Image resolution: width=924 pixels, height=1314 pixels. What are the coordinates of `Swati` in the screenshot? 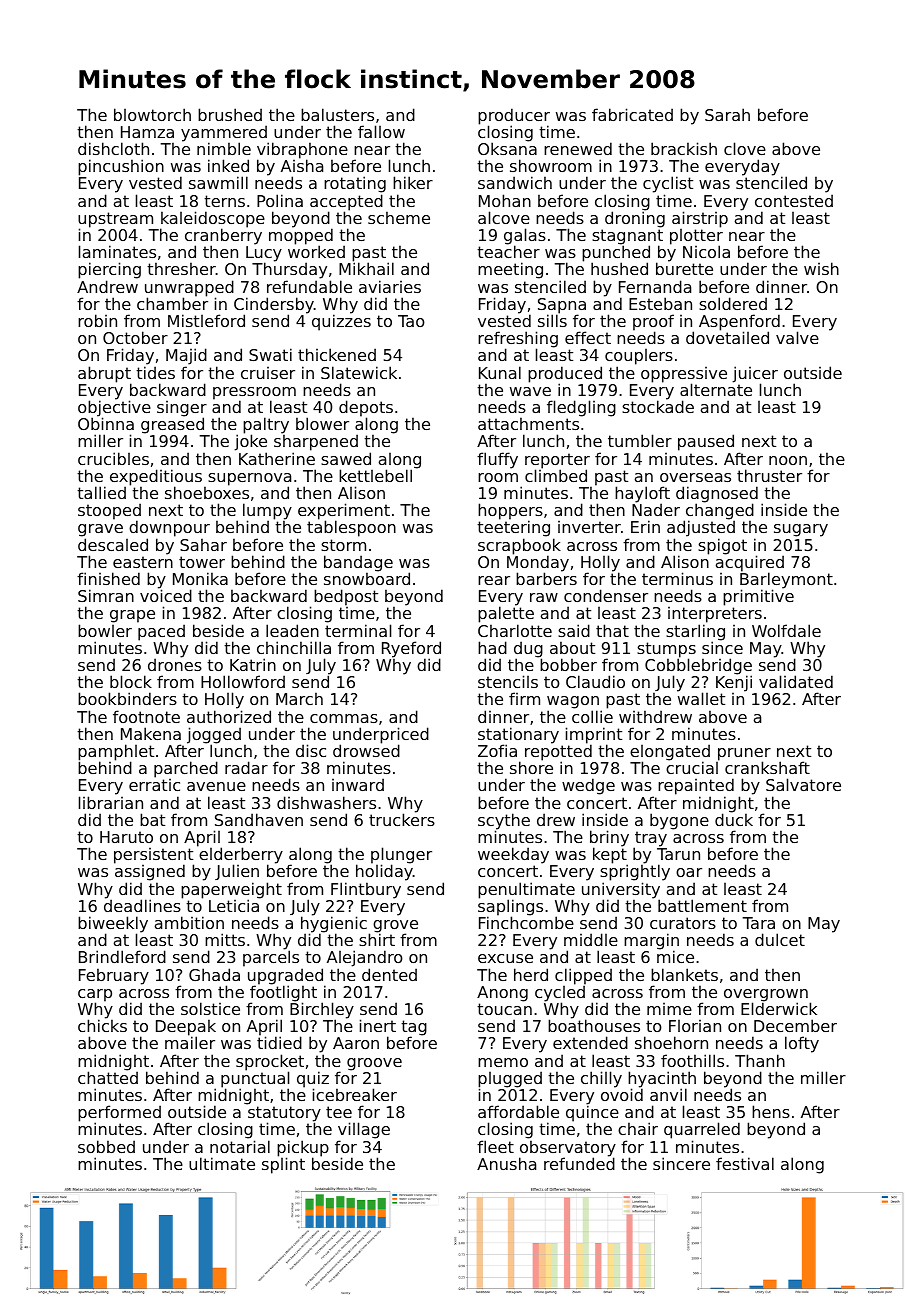 It's located at (270, 354).
